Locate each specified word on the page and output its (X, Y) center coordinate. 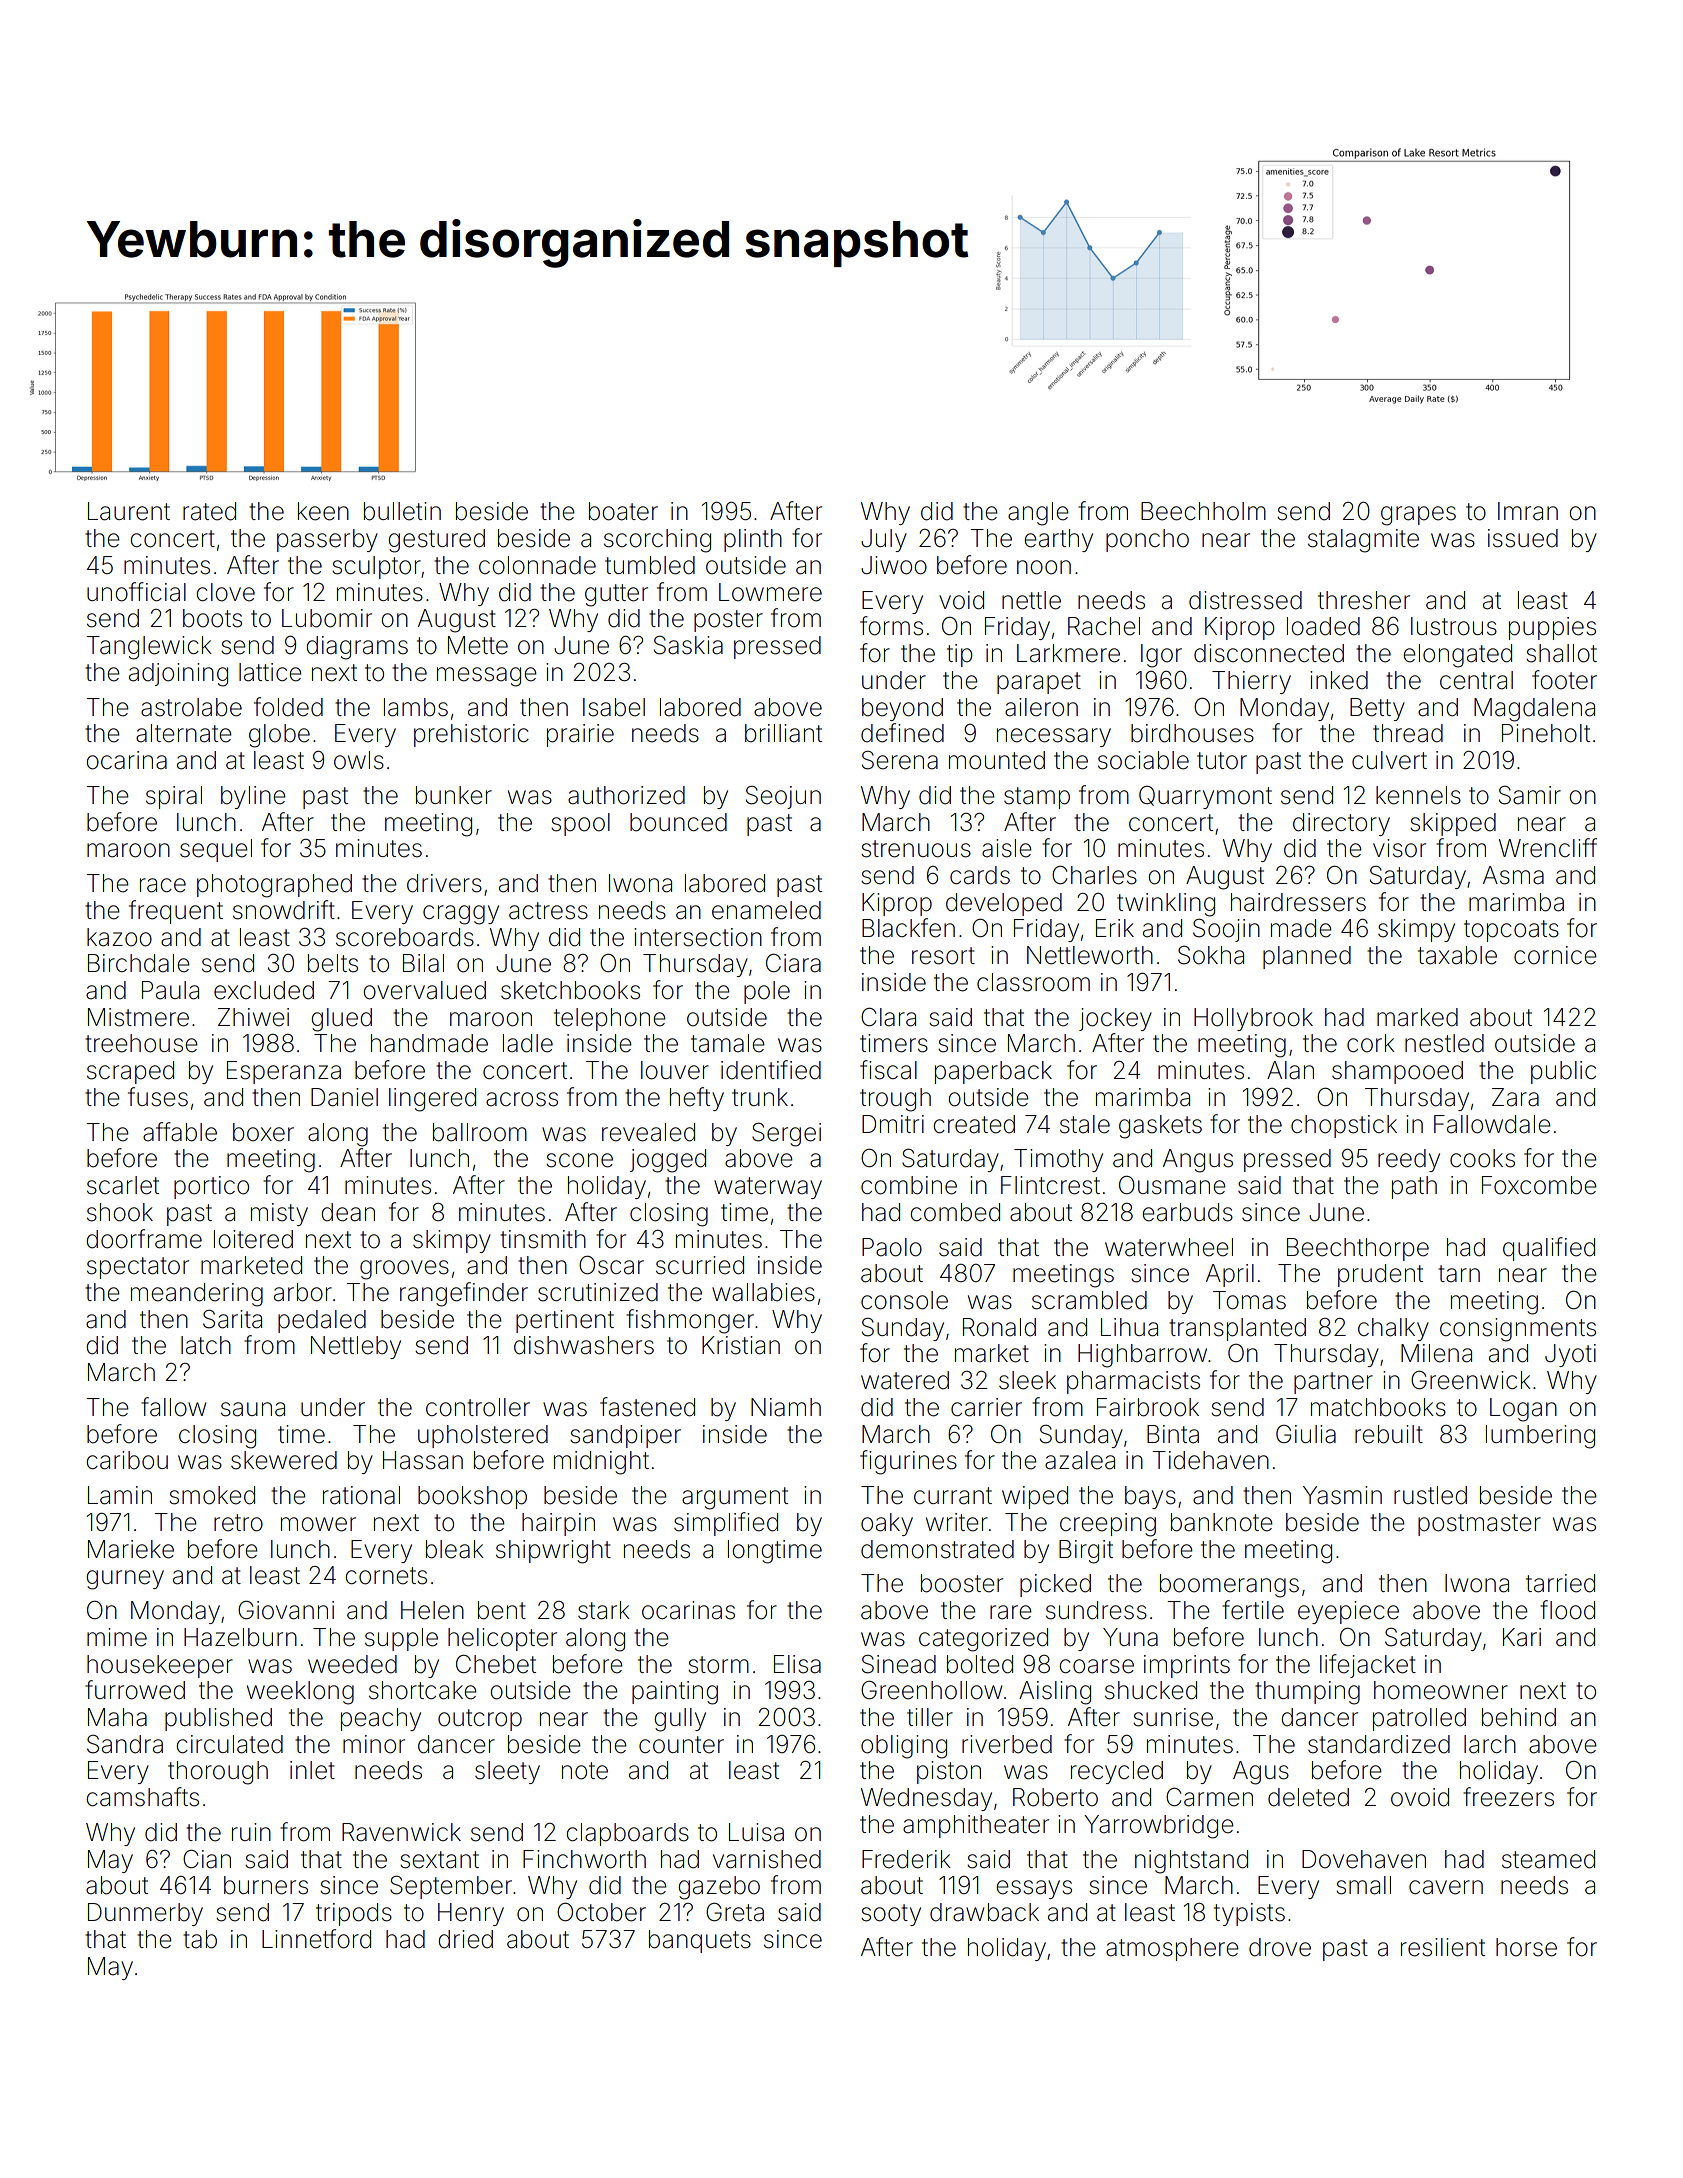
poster (728, 621)
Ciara (793, 963)
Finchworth (584, 1859)
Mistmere (138, 1017)
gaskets (1160, 1127)
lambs (416, 707)
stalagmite (1363, 541)
